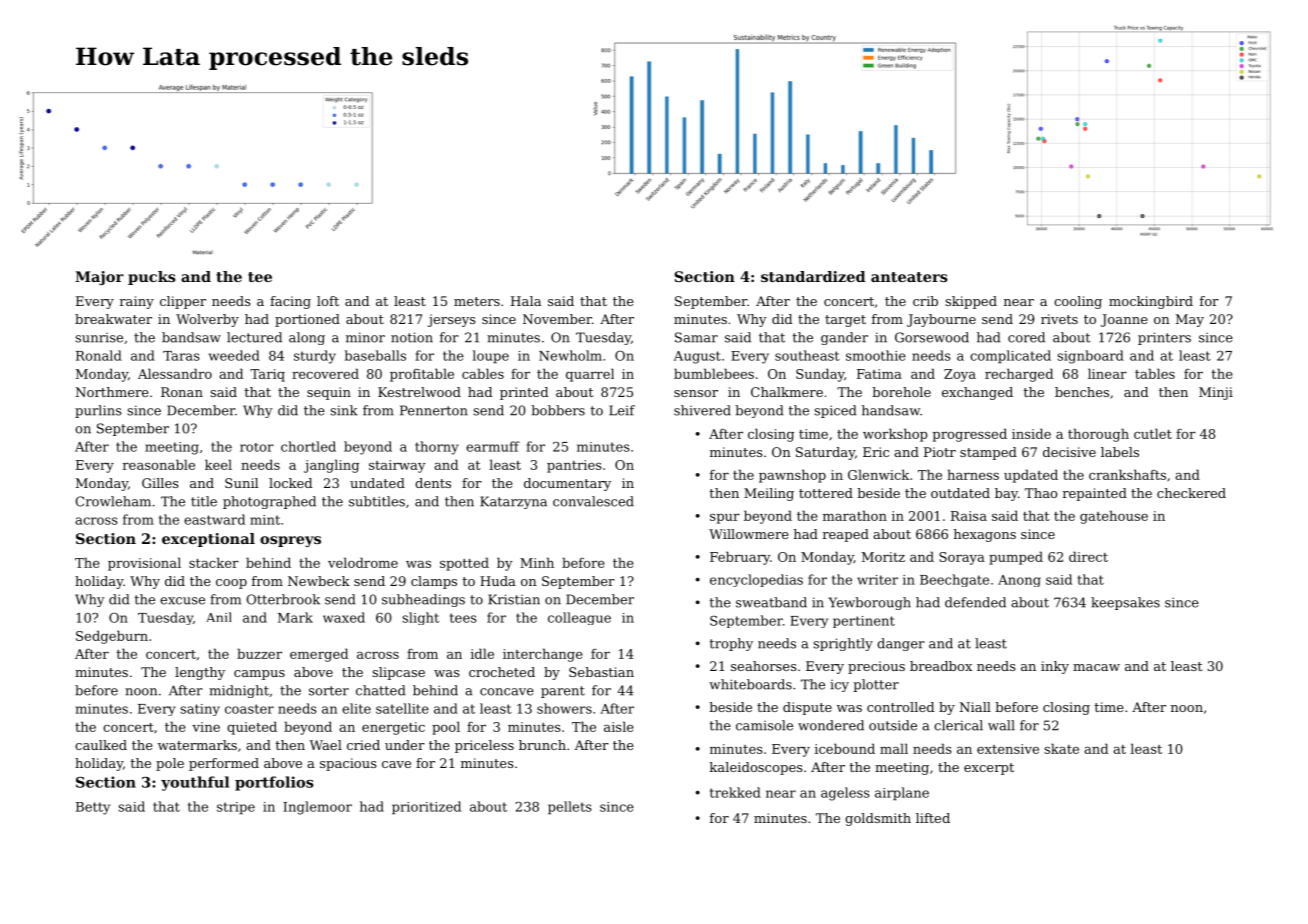 The width and height of the screenshot is (1308, 924). What do you see at coordinates (714, 373) in the screenshot?
I see `bumblebees` at bounding box center [714, 373].
